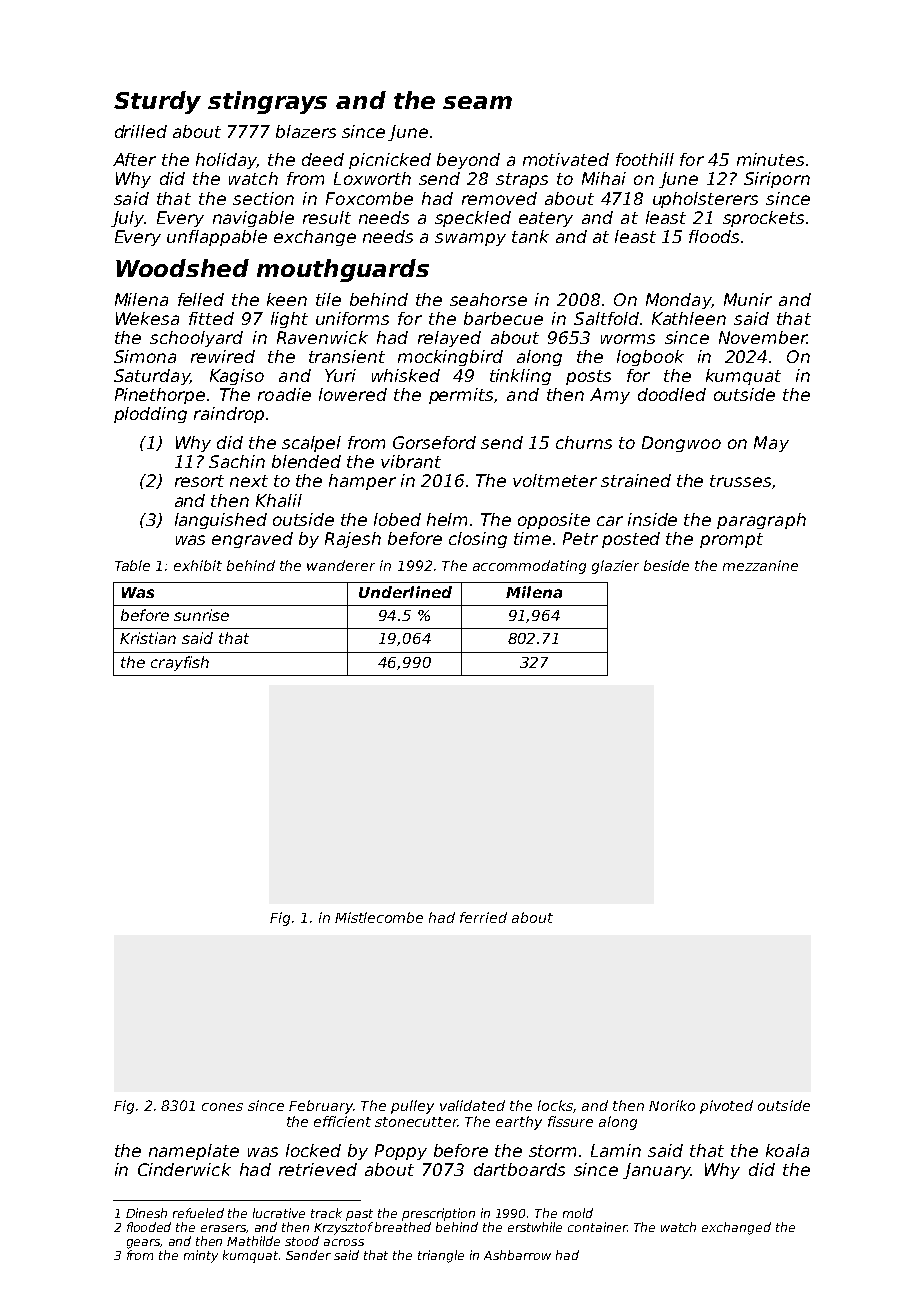  Describe the element at coordinates (770, 159) in the page. I see `minutes` at that location.
